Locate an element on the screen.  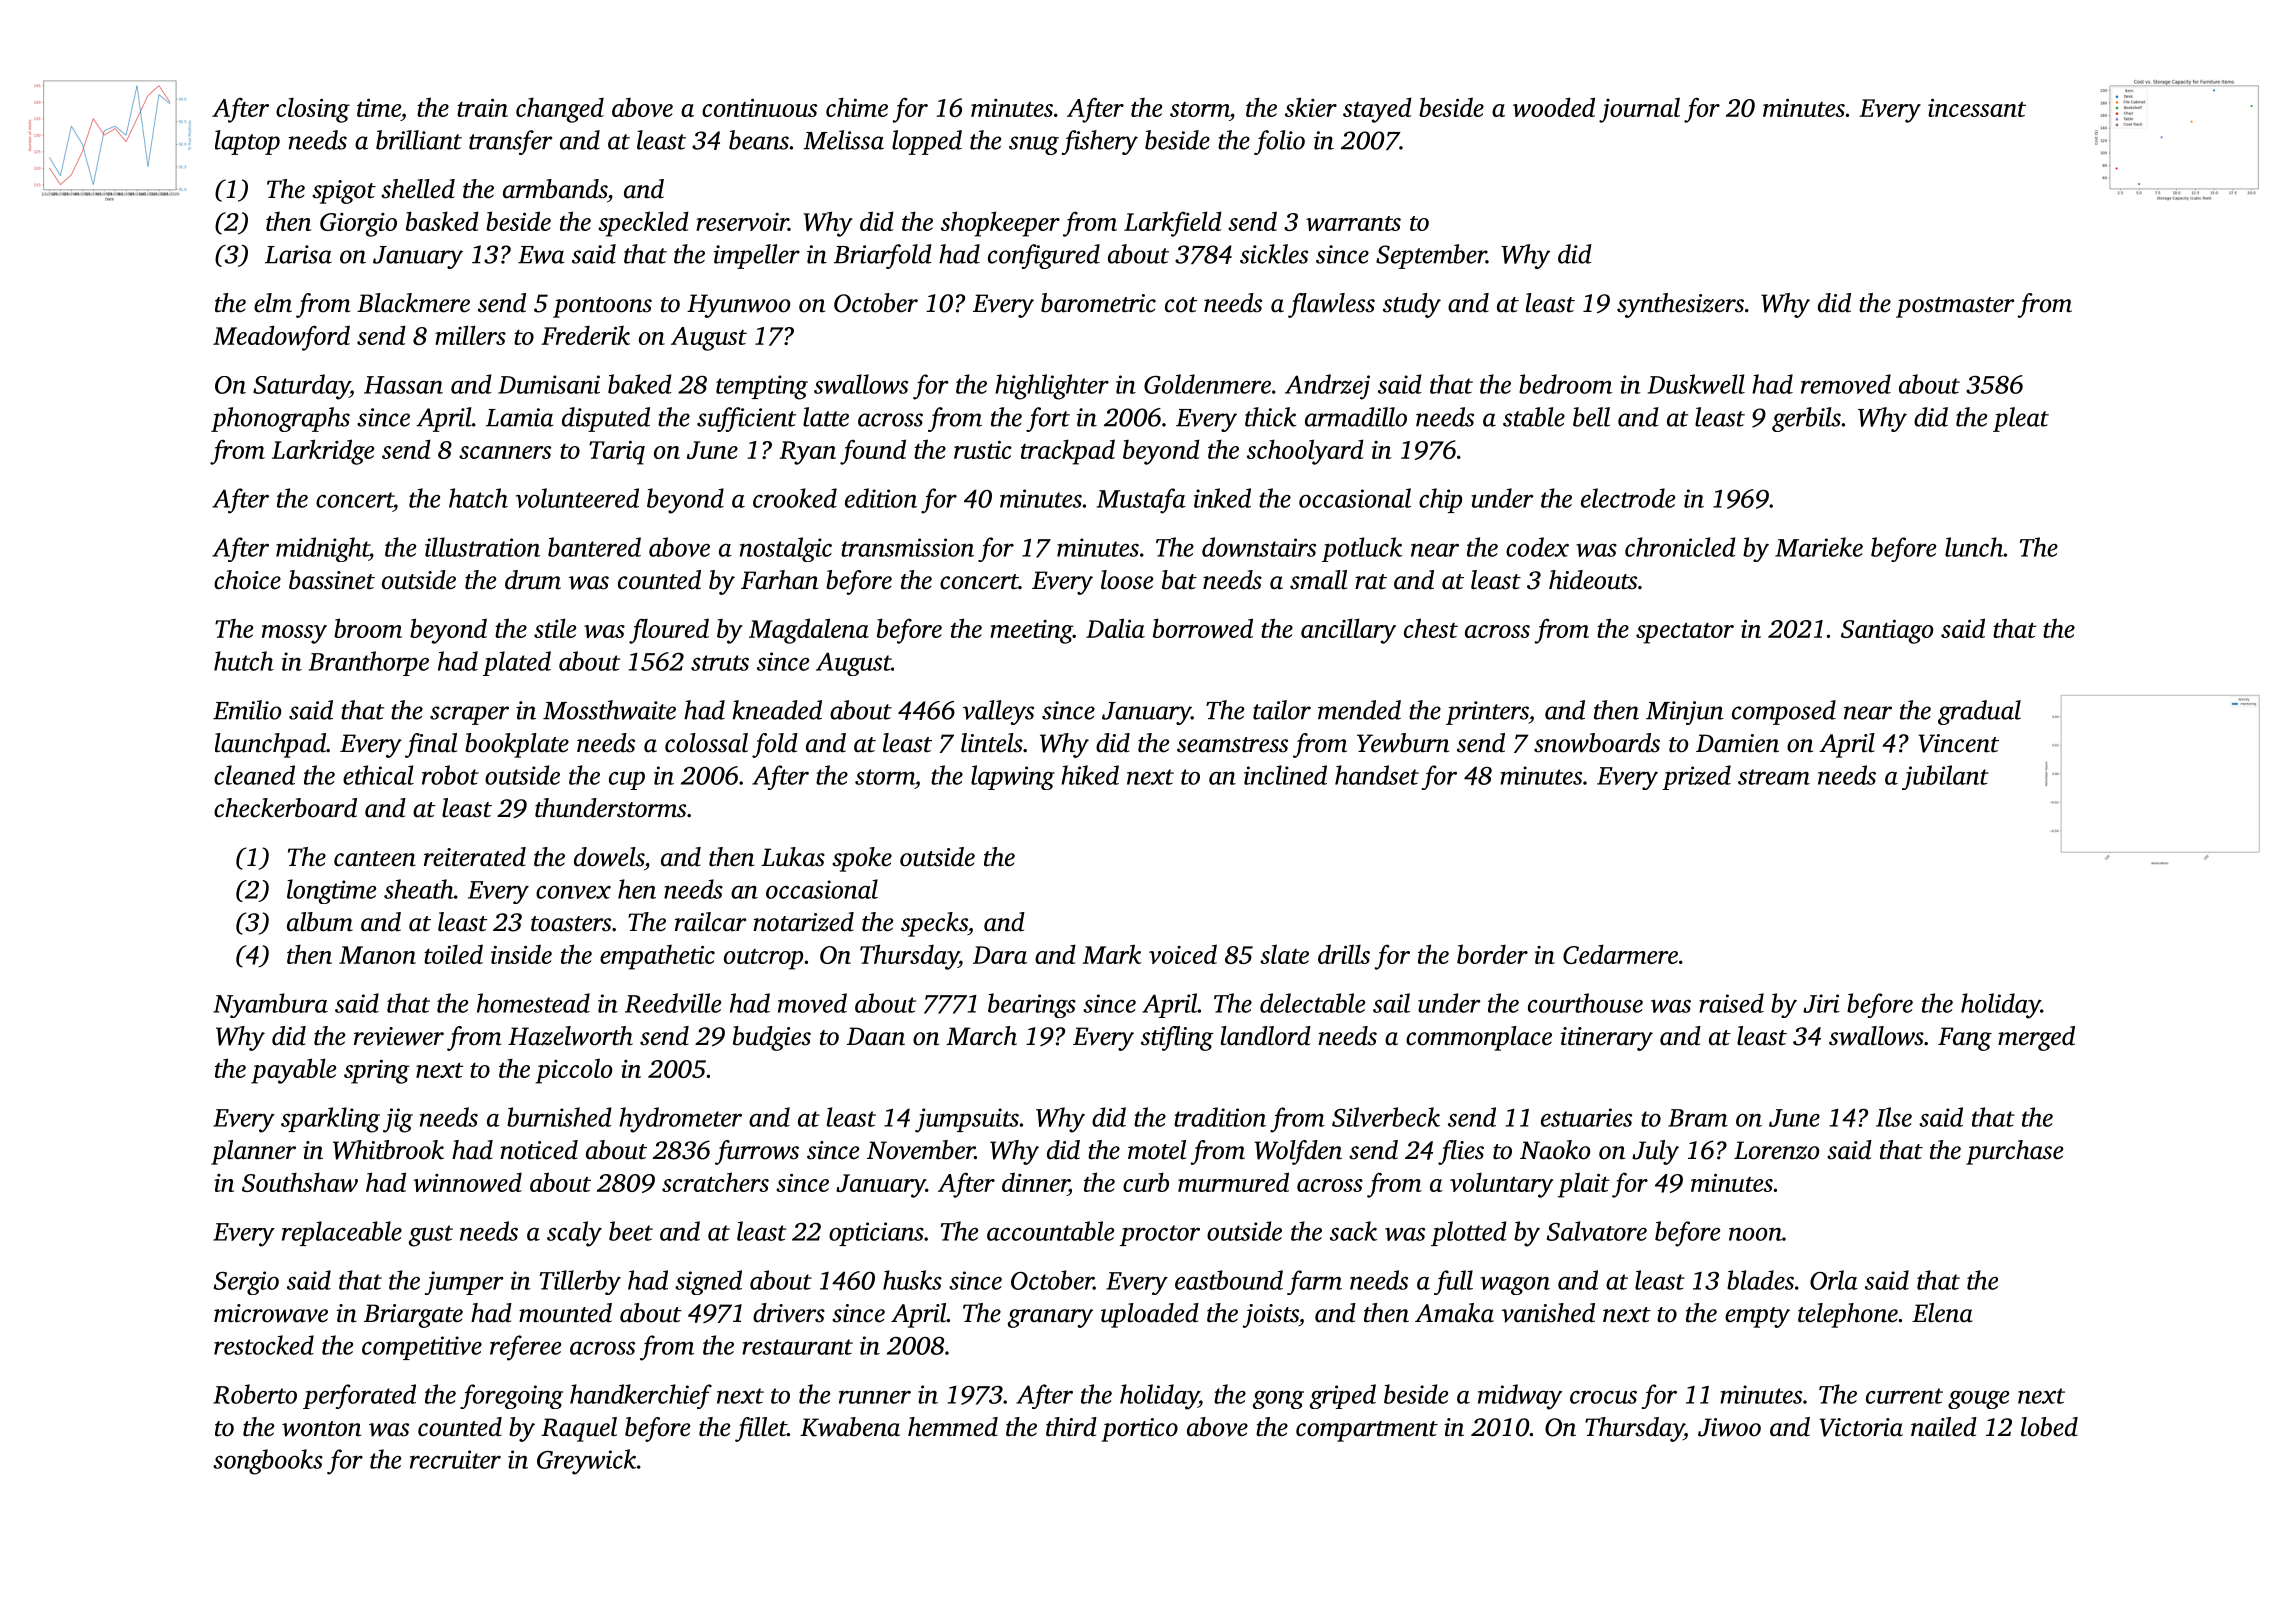
sickles is located at coordinates (1274, 254).
